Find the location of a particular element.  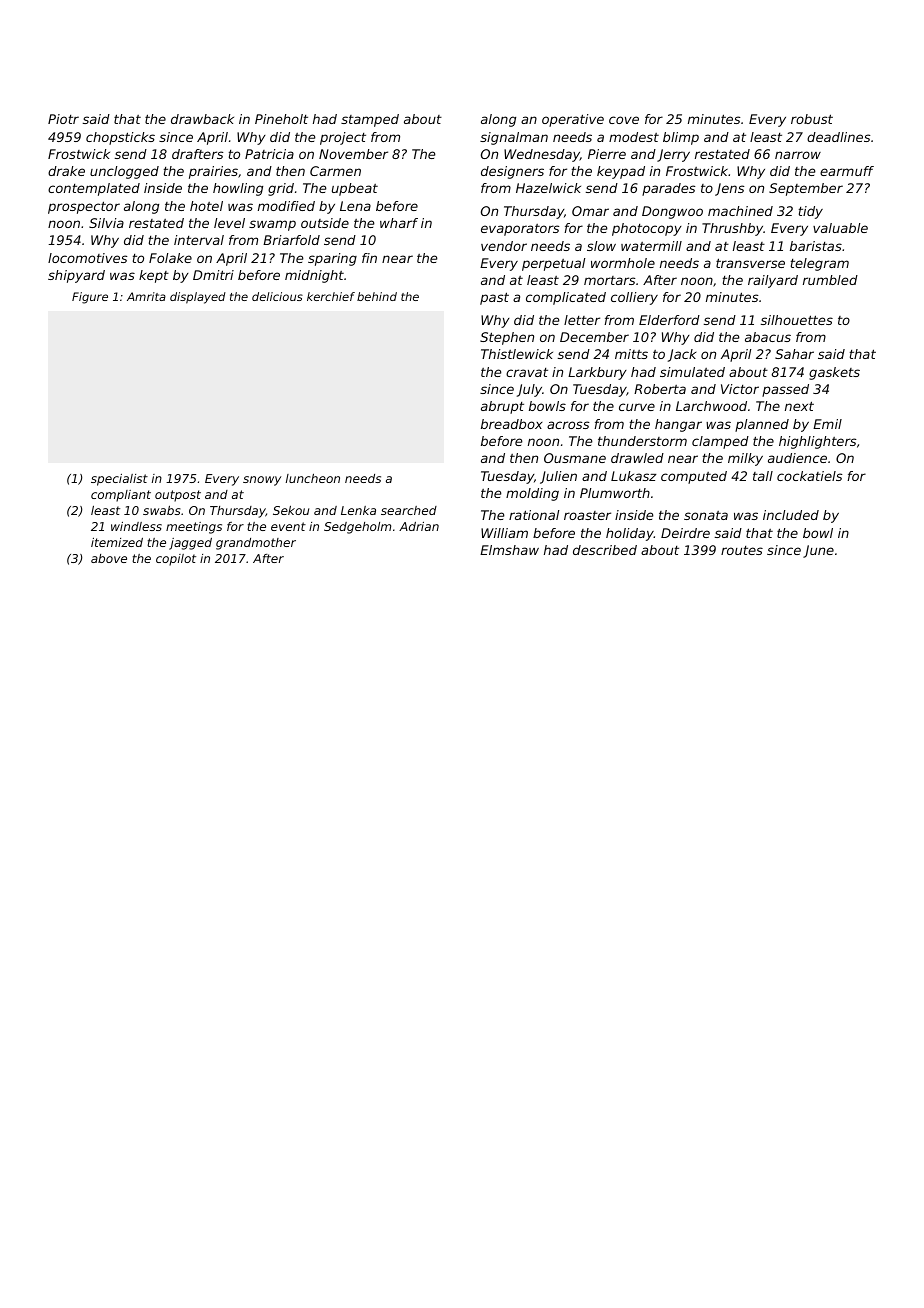

included is located at coordinates (791, 515).
